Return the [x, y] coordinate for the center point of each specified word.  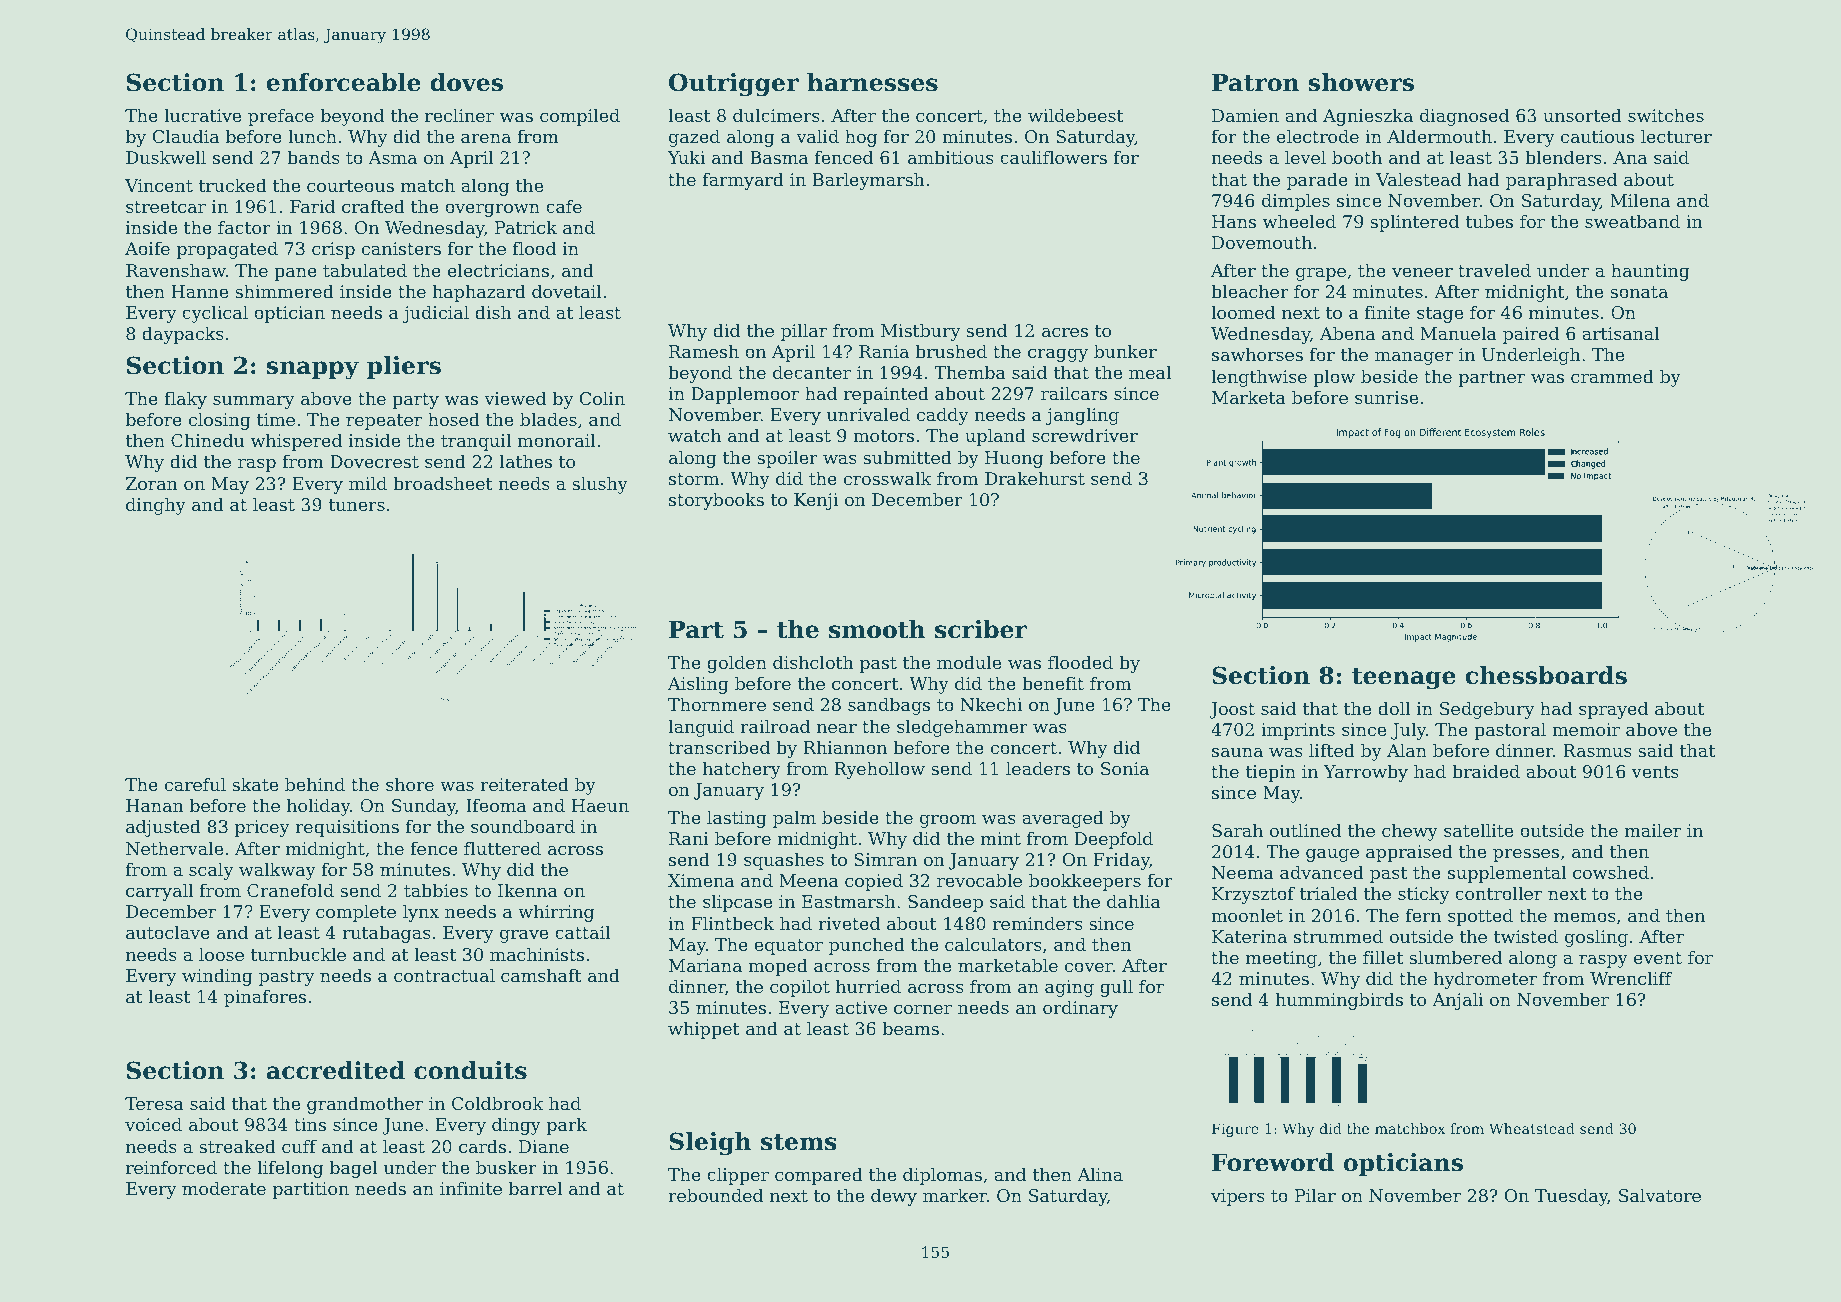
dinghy [156, 506]
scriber [981, 629]
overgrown [492, 210]
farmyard [743, 181]
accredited [335, 1070]
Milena [1640, 200]
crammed [1612, 376]
